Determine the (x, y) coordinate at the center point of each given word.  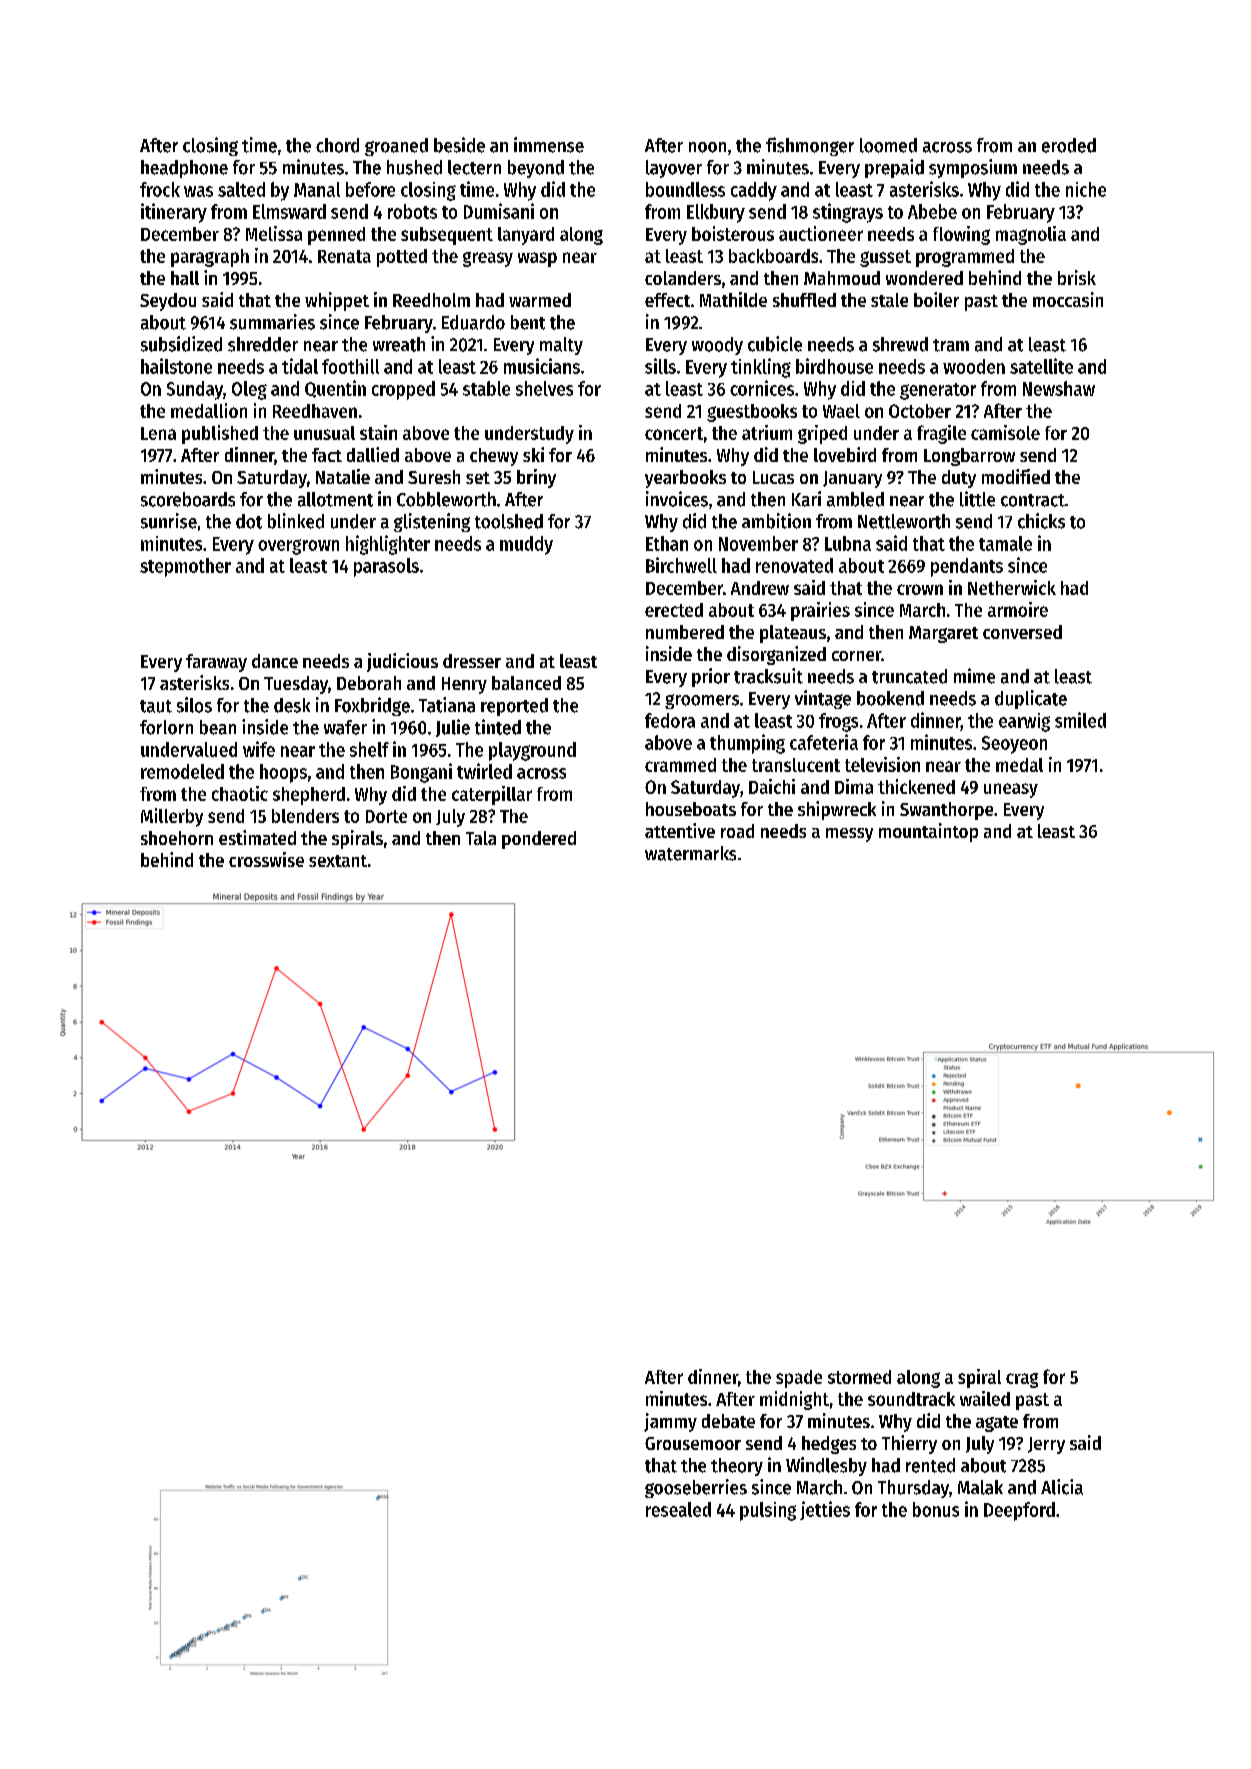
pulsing (768, 1511)
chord (337, 145)
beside (459, 145)
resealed (678, 1509)
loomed (888, 145)
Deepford (1019, 1511)
